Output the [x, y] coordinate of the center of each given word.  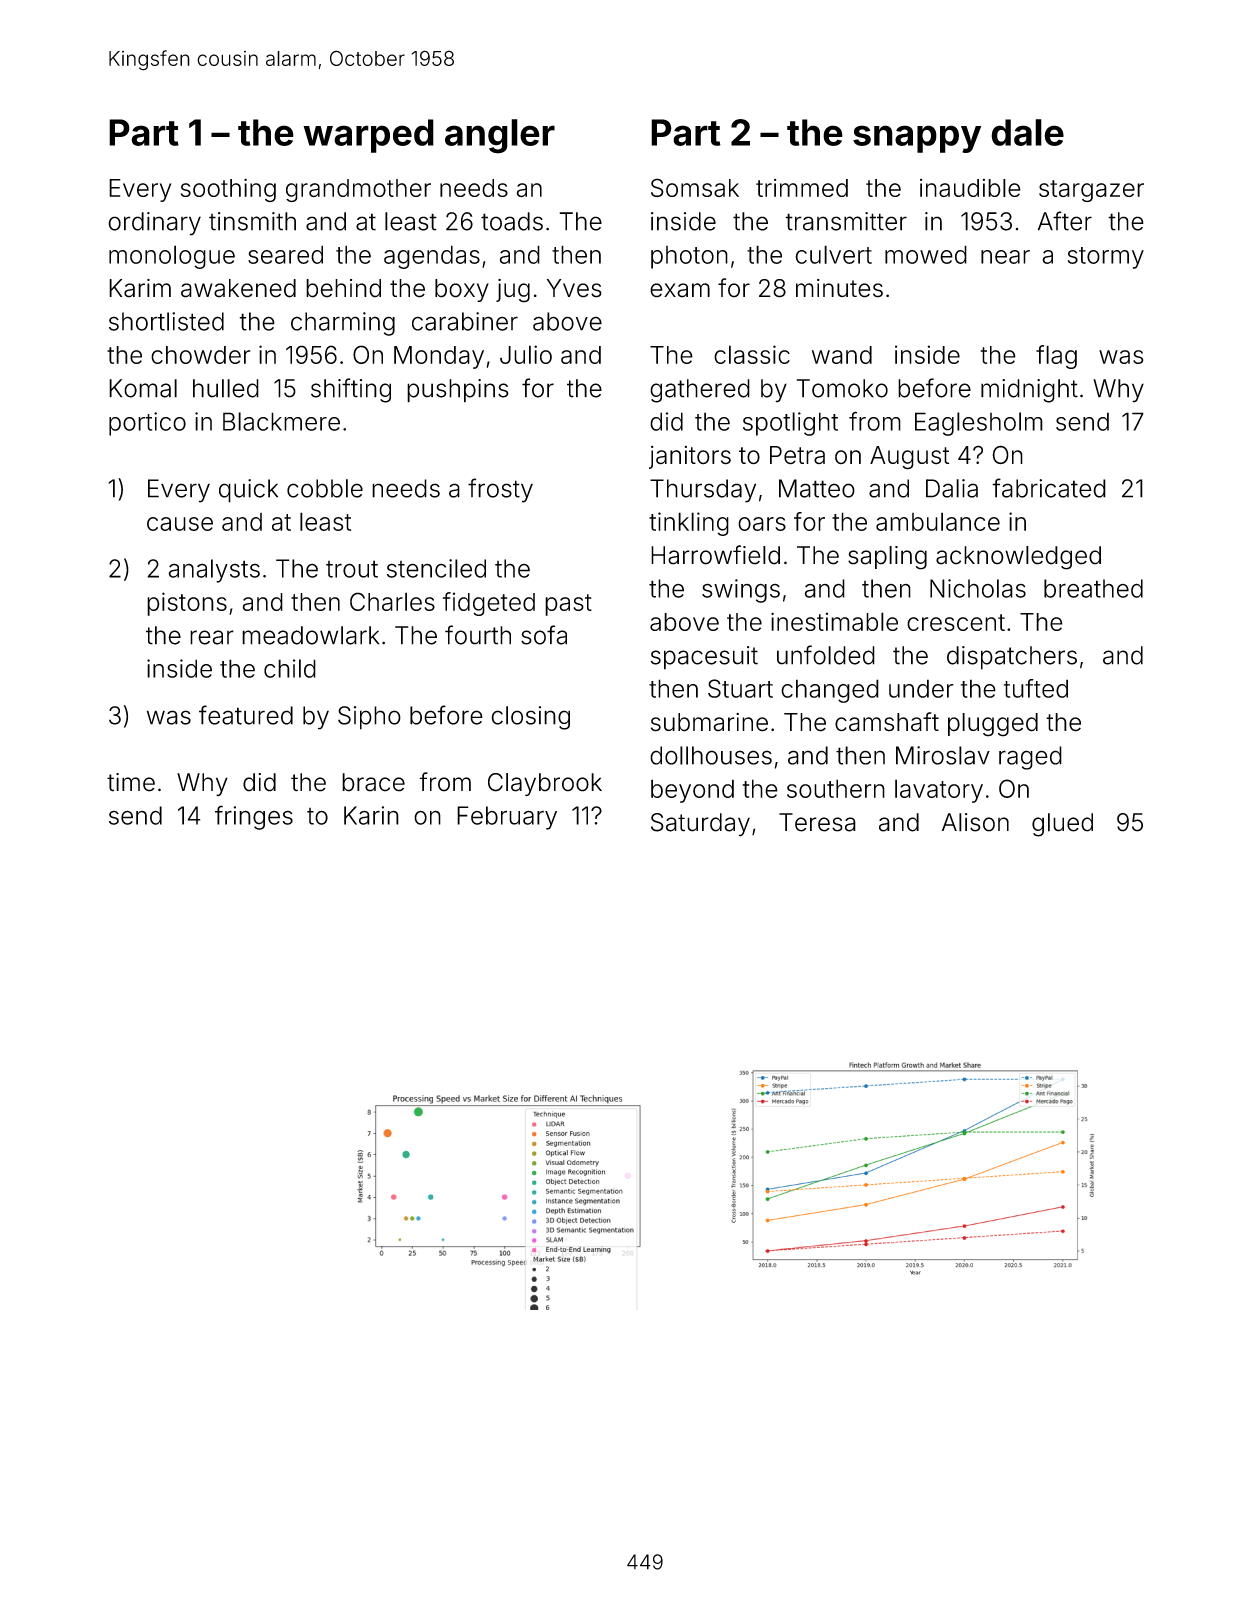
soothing [228, 190]
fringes [254, 817]
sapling [887, 558]
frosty [500, 490]
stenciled [436, 568]
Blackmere [281, 421]
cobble [325, 488]
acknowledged [1018, 558]
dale [1027, 132]
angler [500, 136]
